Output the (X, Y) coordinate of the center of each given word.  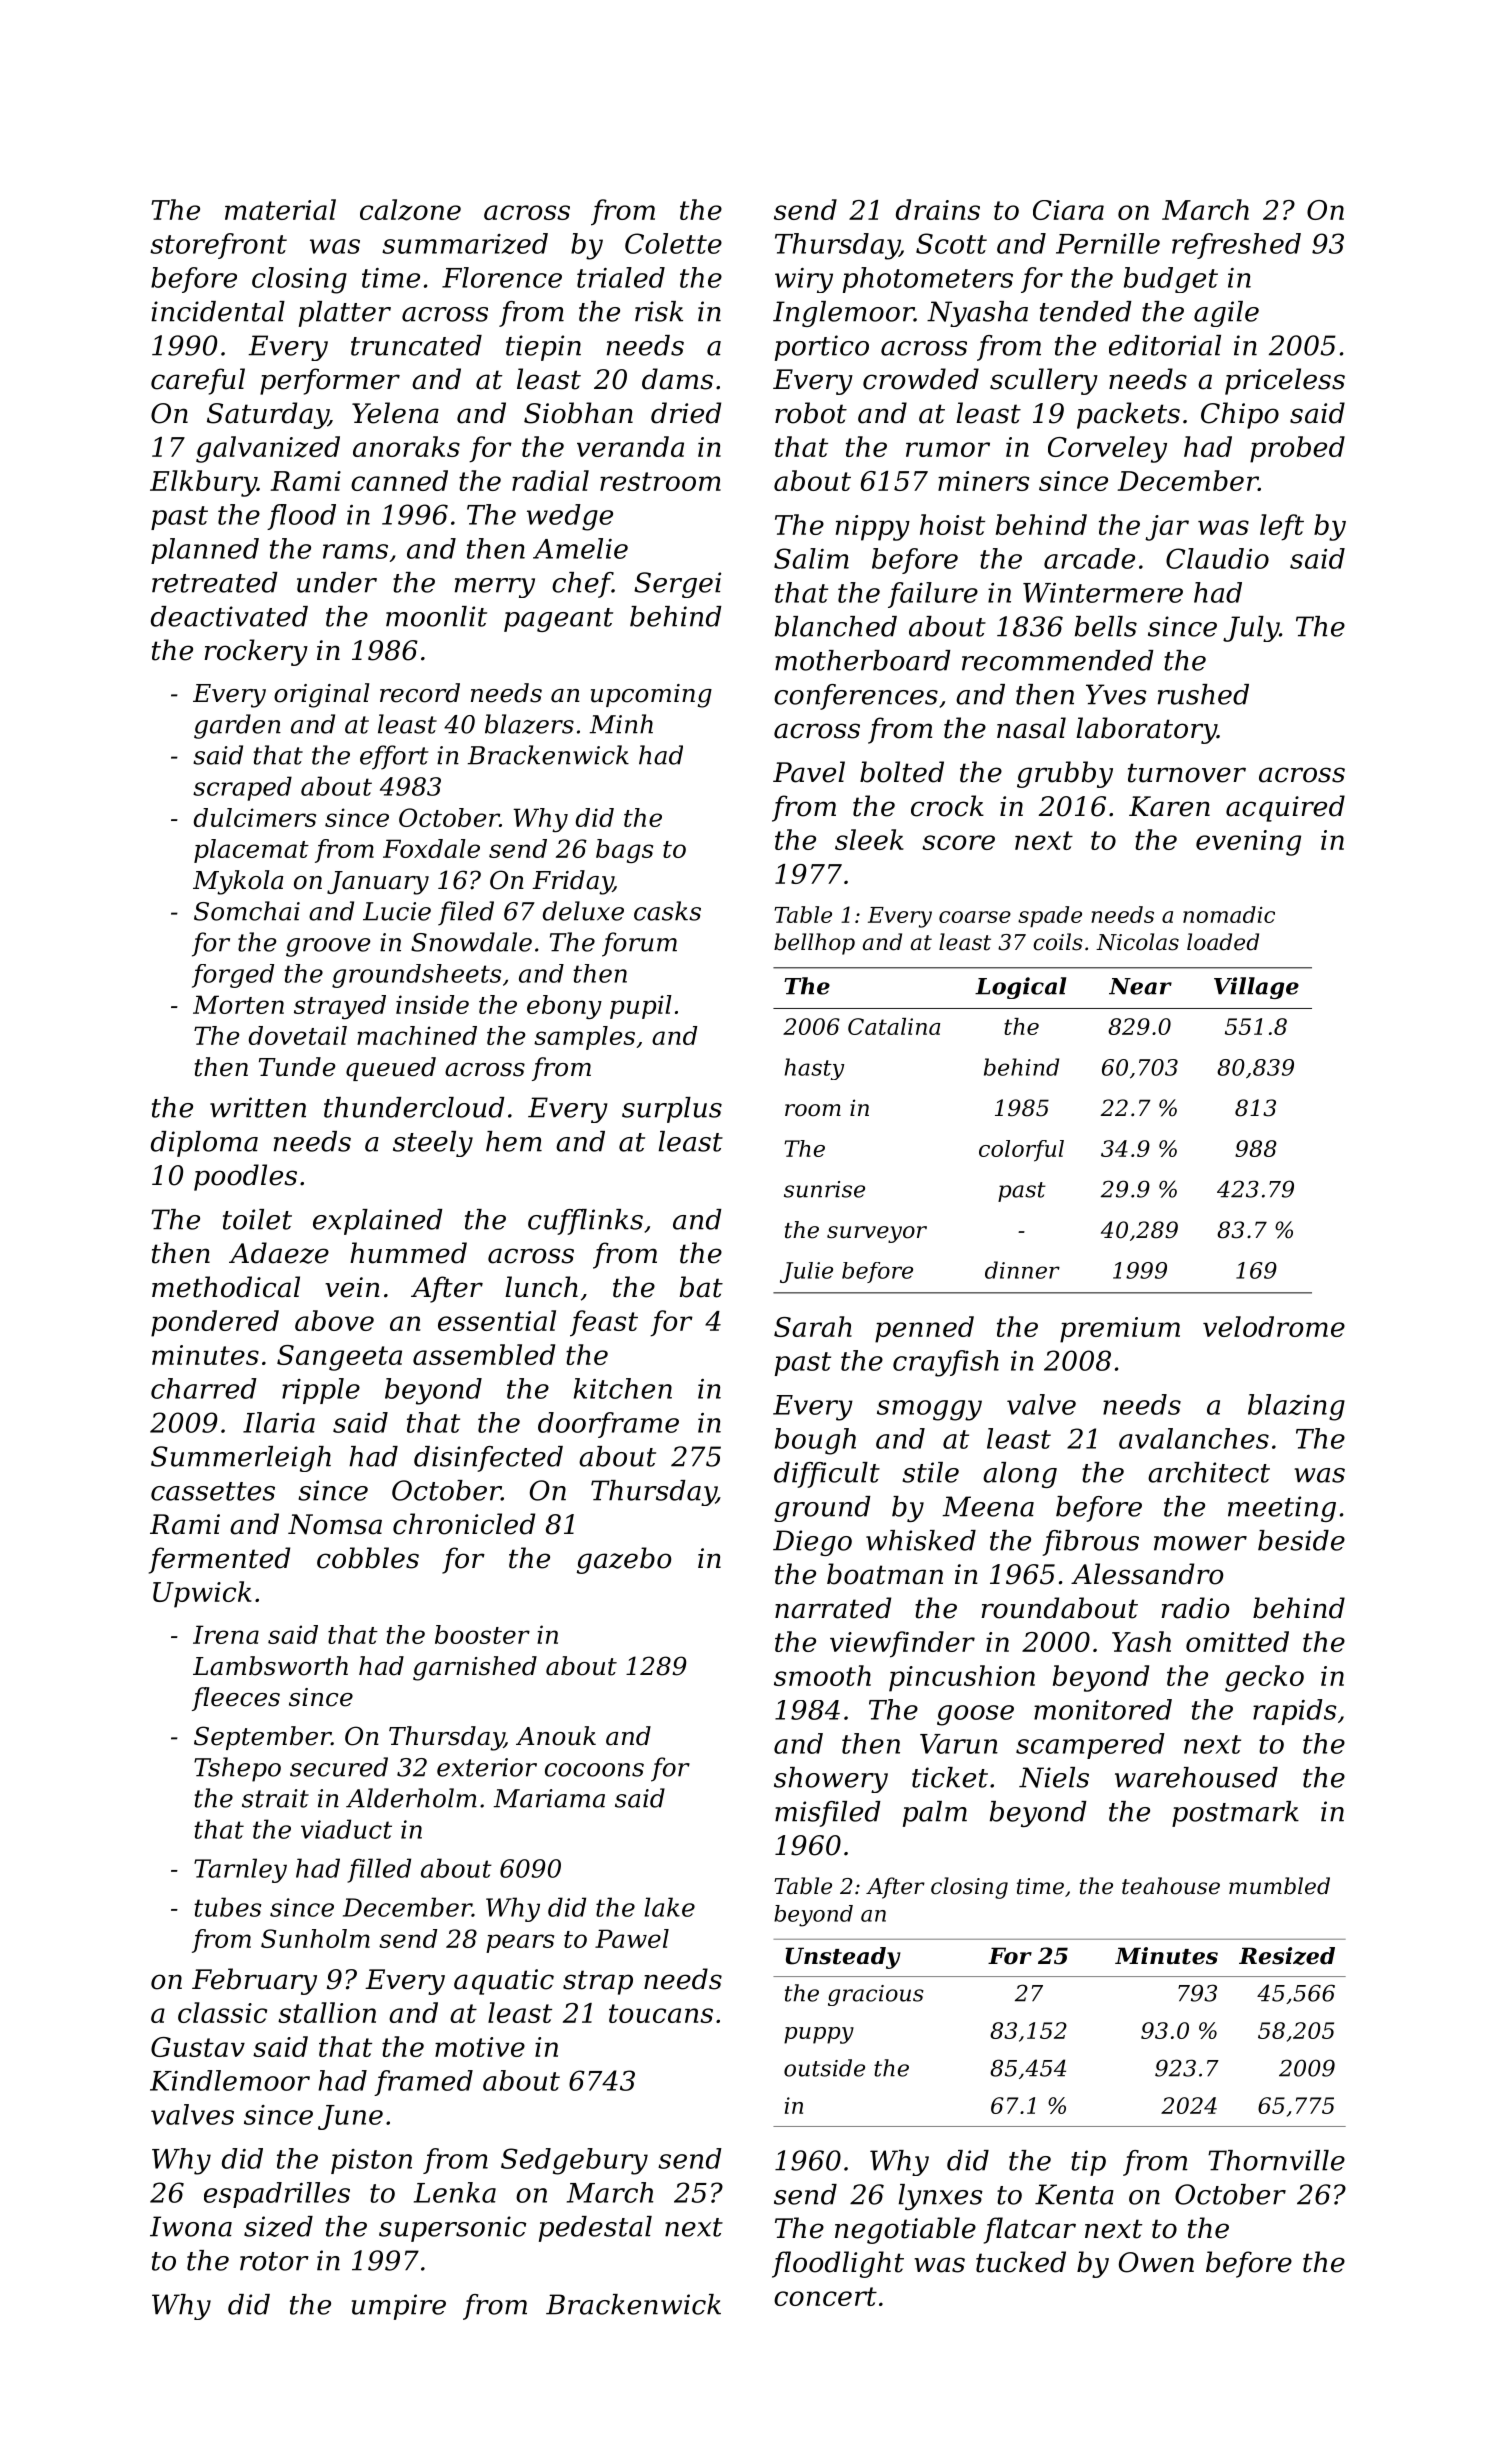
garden (237, 726)
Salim (811, 558)
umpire (399, 2307)
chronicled (464, 1524)
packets (1128, 415)
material (280, 209)
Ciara (1068, 210)
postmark (1235, 1814)
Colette (673, 243)
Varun (959, 1744)
